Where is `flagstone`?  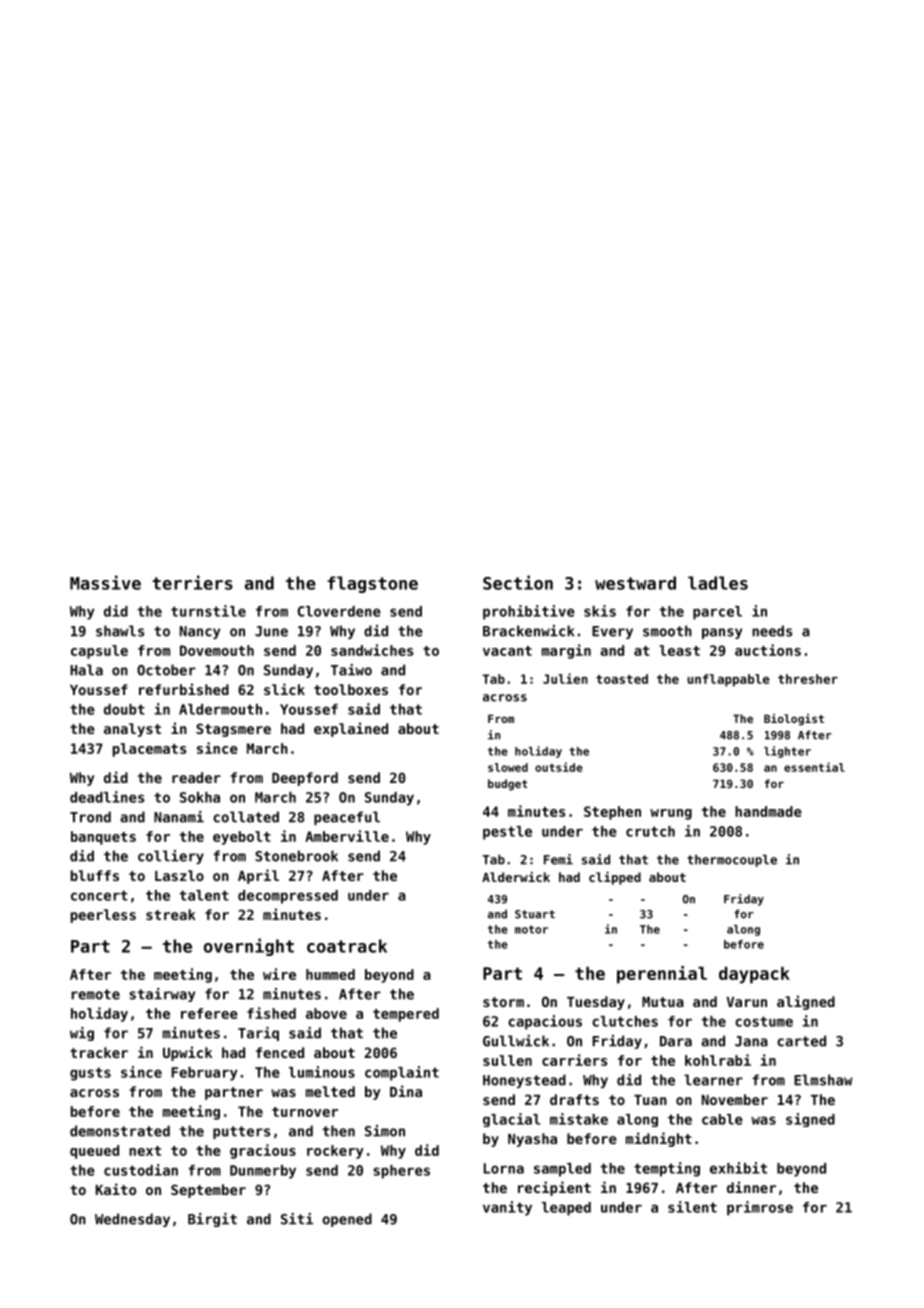 flagstone is located at coordinates (372, 584).
